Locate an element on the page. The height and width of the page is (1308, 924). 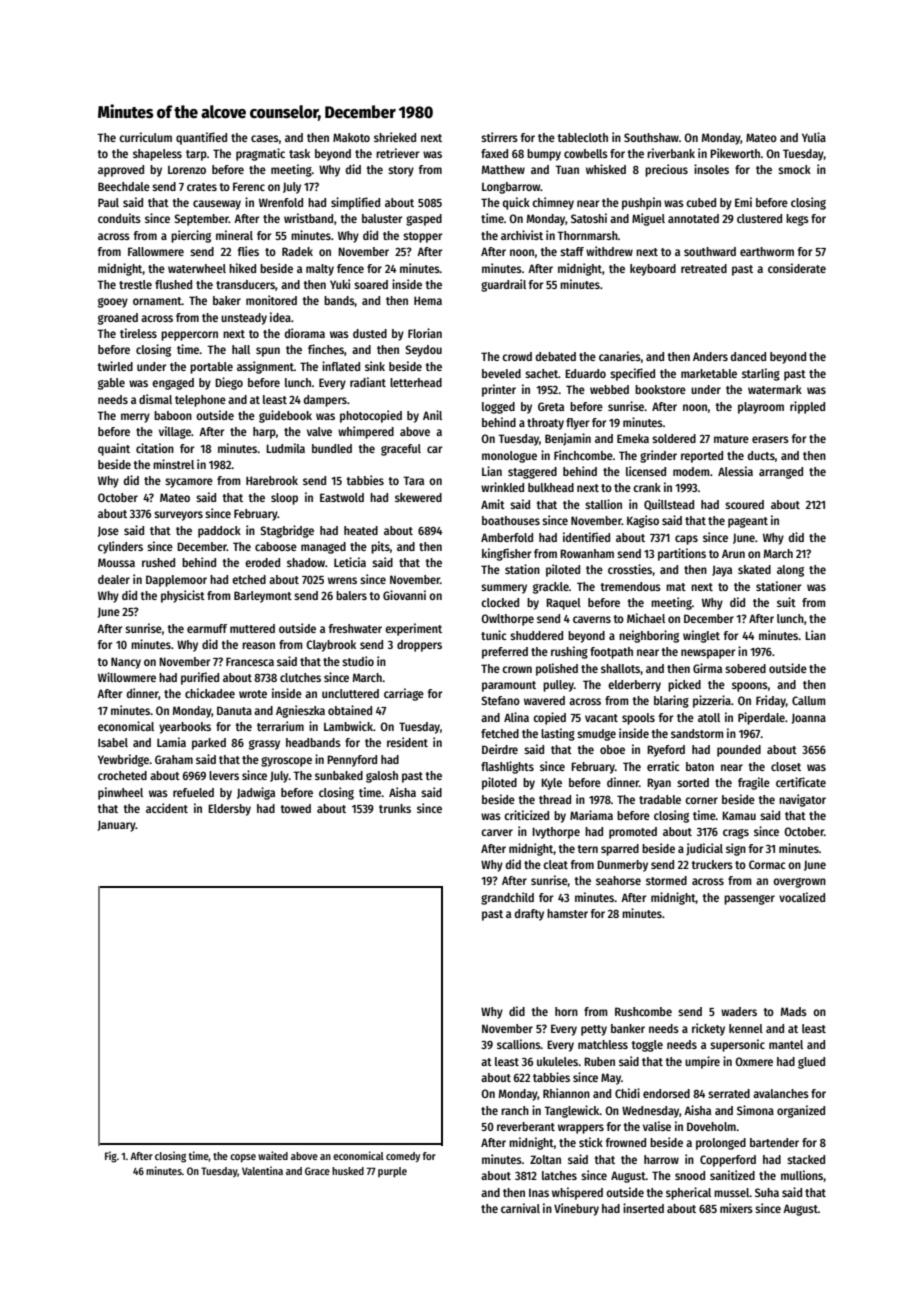
Wrenfold is located at coordinates (281, 202).
